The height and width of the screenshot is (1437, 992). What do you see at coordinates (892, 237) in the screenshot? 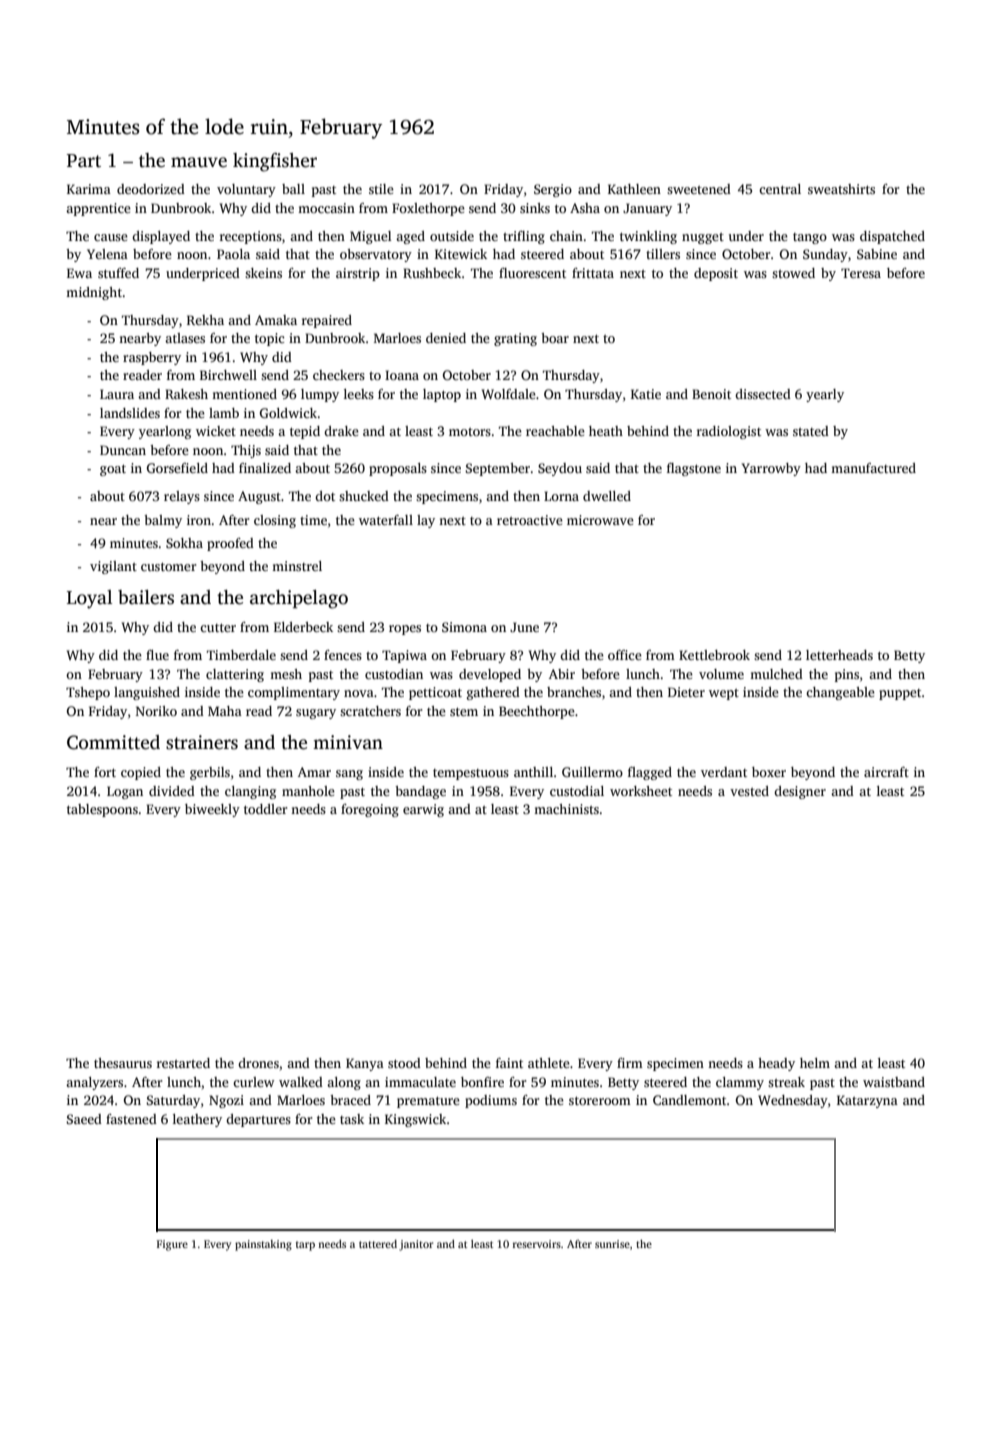
I see `dispatched` at bounding box center [892, 237].
